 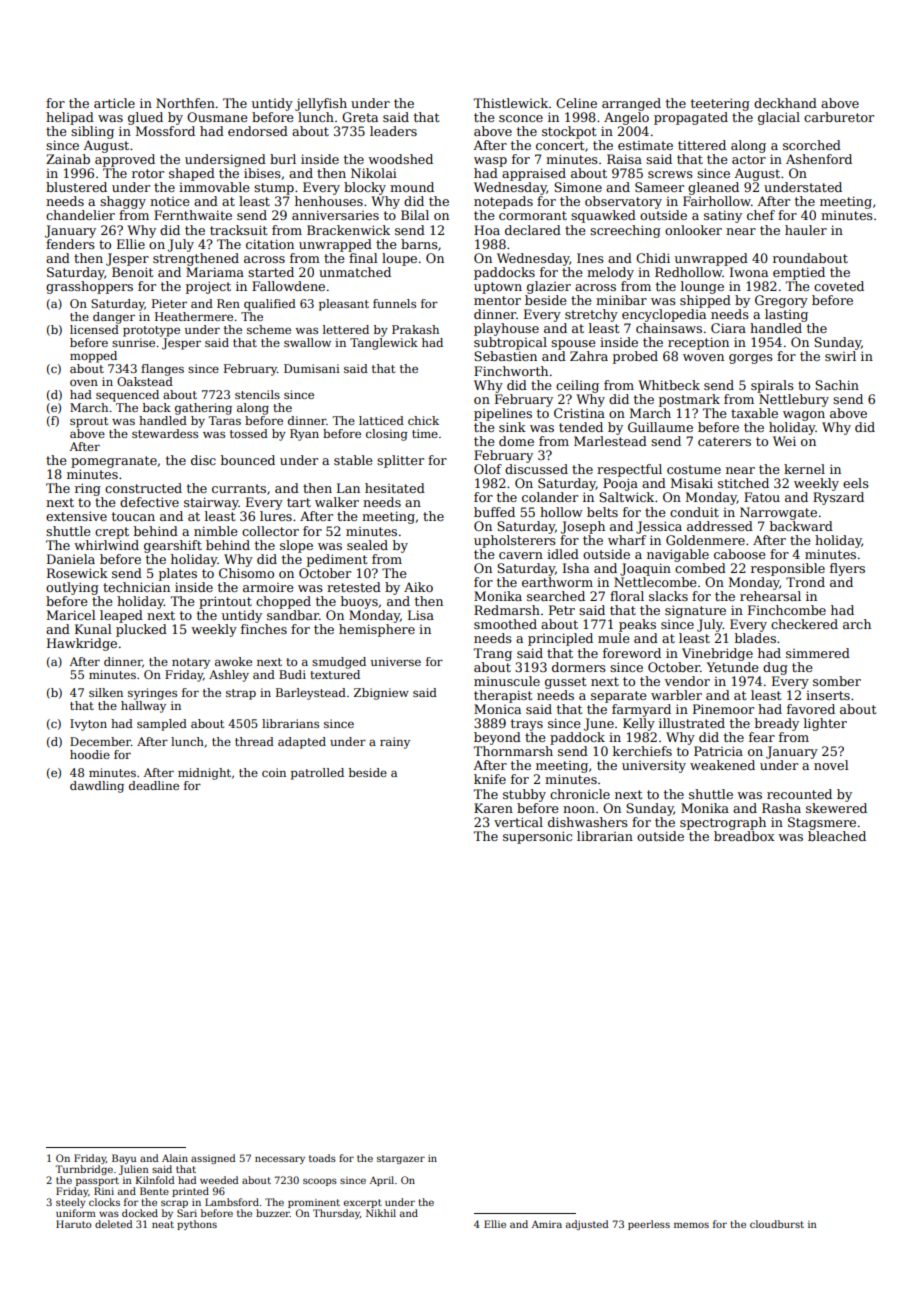 I want to click on deckhand, so click(x=785, y=103).
